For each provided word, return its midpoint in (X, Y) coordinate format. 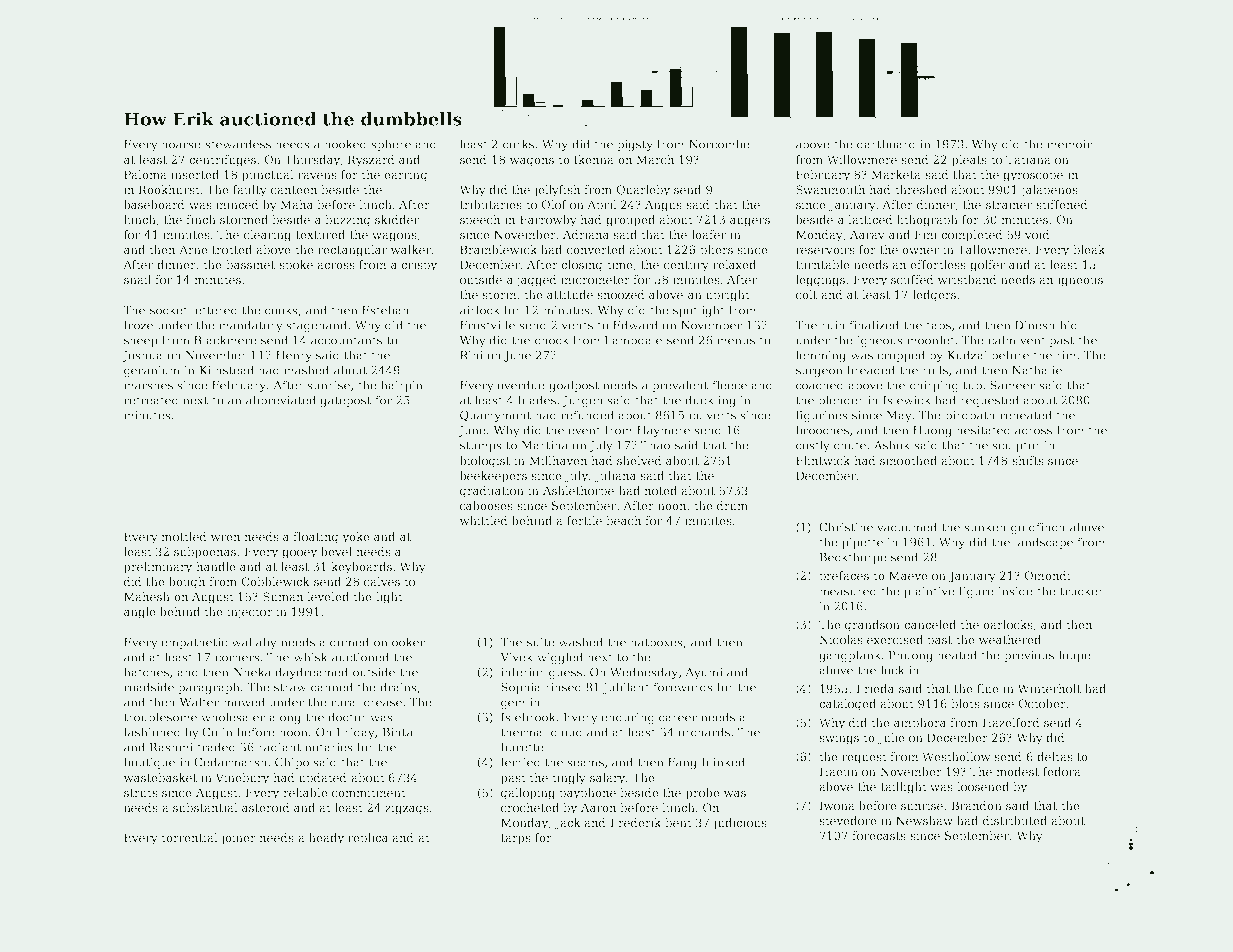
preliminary (158, 568)
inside (1015, 591)
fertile (584, 520)
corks (518, 144)
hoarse (181, 144)
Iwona (837, 805)
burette (522, 747)
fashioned (152, 732)
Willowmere (862, 159)
